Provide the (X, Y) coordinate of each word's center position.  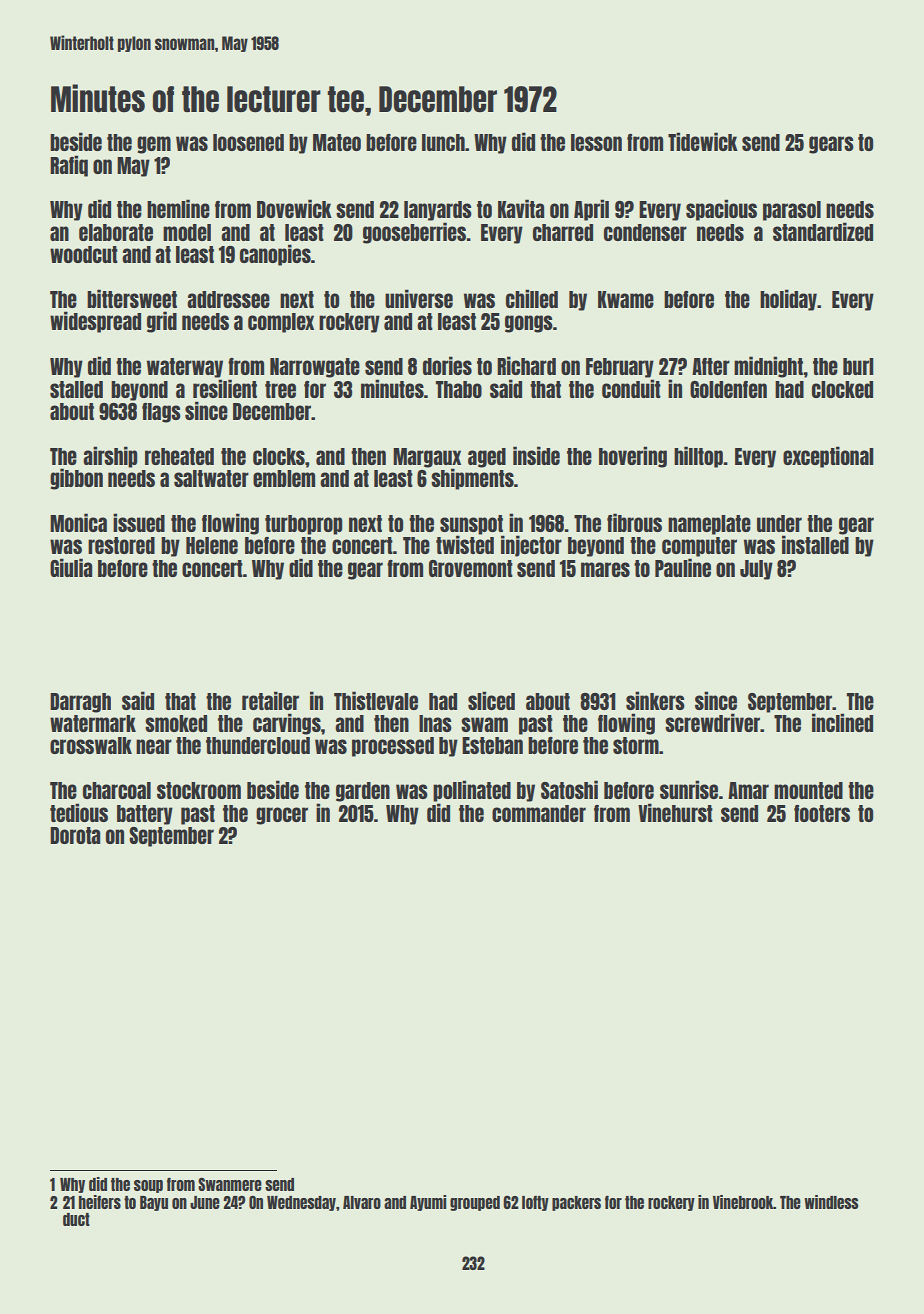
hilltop (698, 457)
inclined (842, 722)
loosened (248, 142)
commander (539, 813)
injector (531, 546)
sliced (491, 700)
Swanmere (230, 1184)
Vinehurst (675, 812)
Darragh (80, 703)
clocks (279, 456)
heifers (100, 1202)
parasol (792, 211)
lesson (596, 142)
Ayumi (428, 1203)
